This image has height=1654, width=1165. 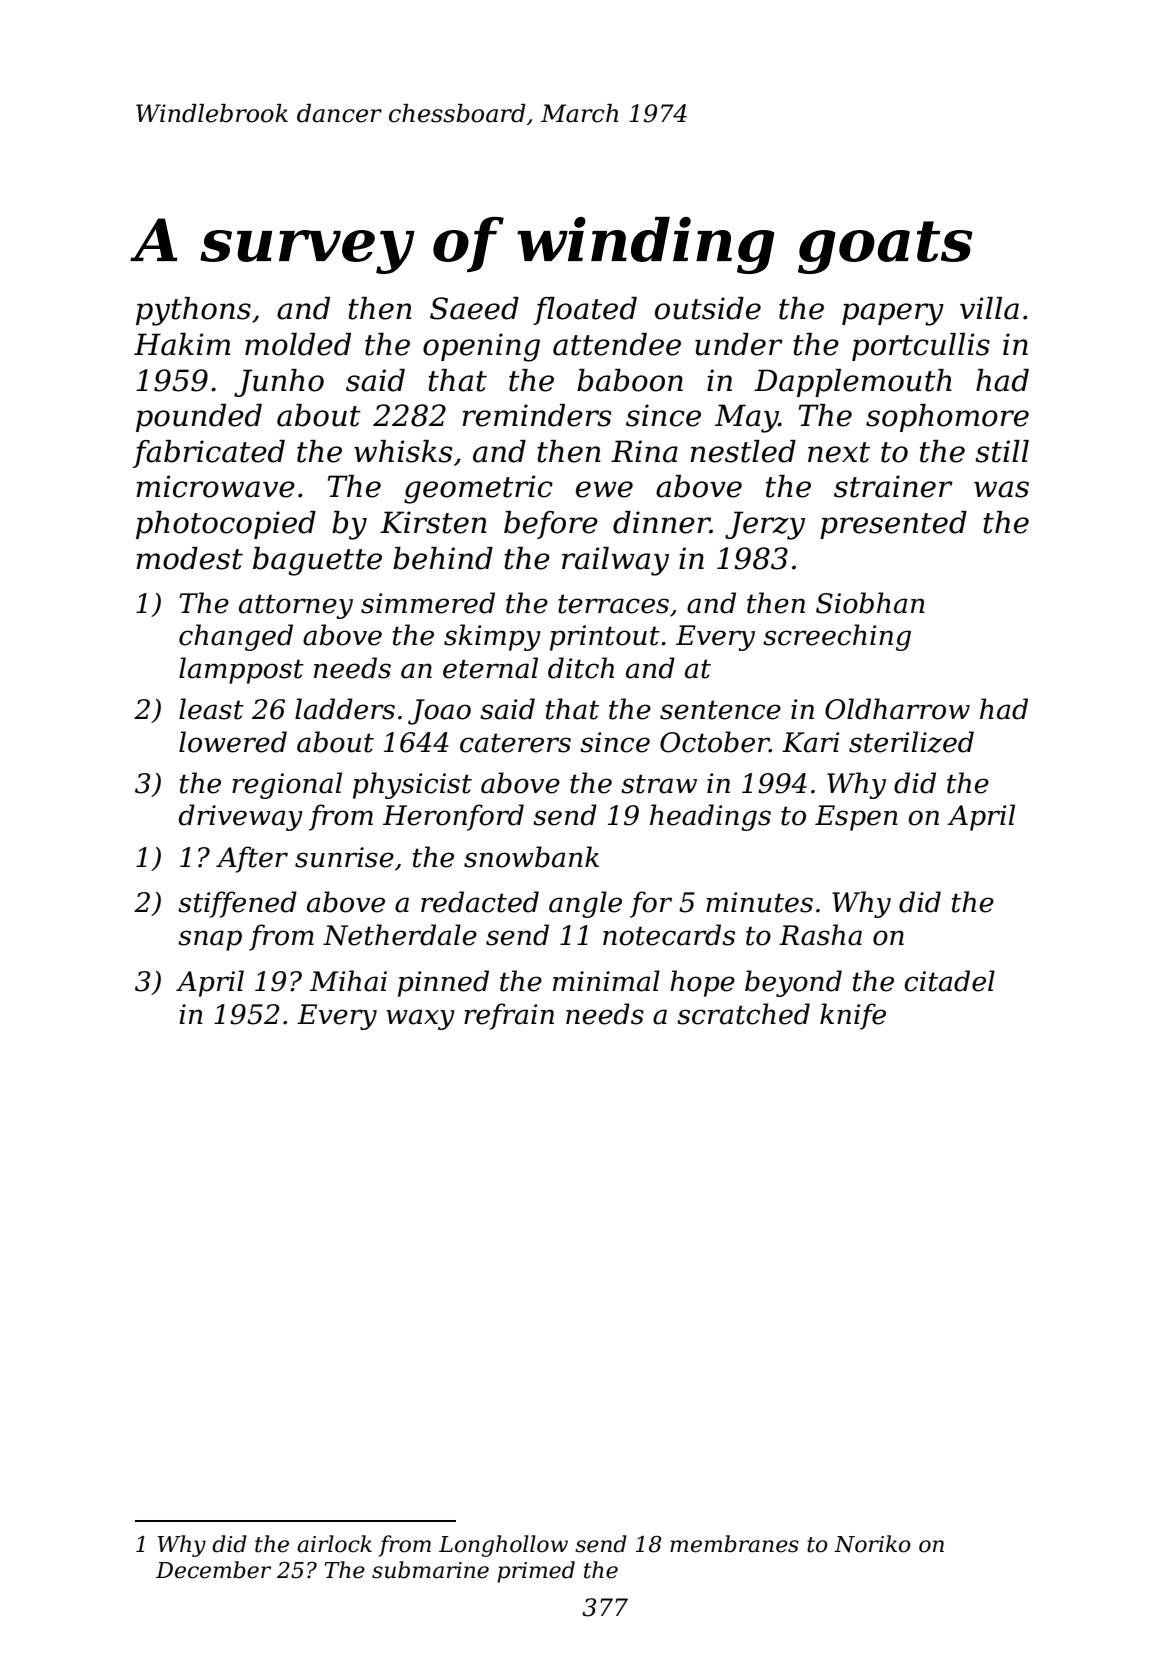 What do you see at coordinates (989, 308) in the image?
I see `villa` at bounding box center [989, 308].
